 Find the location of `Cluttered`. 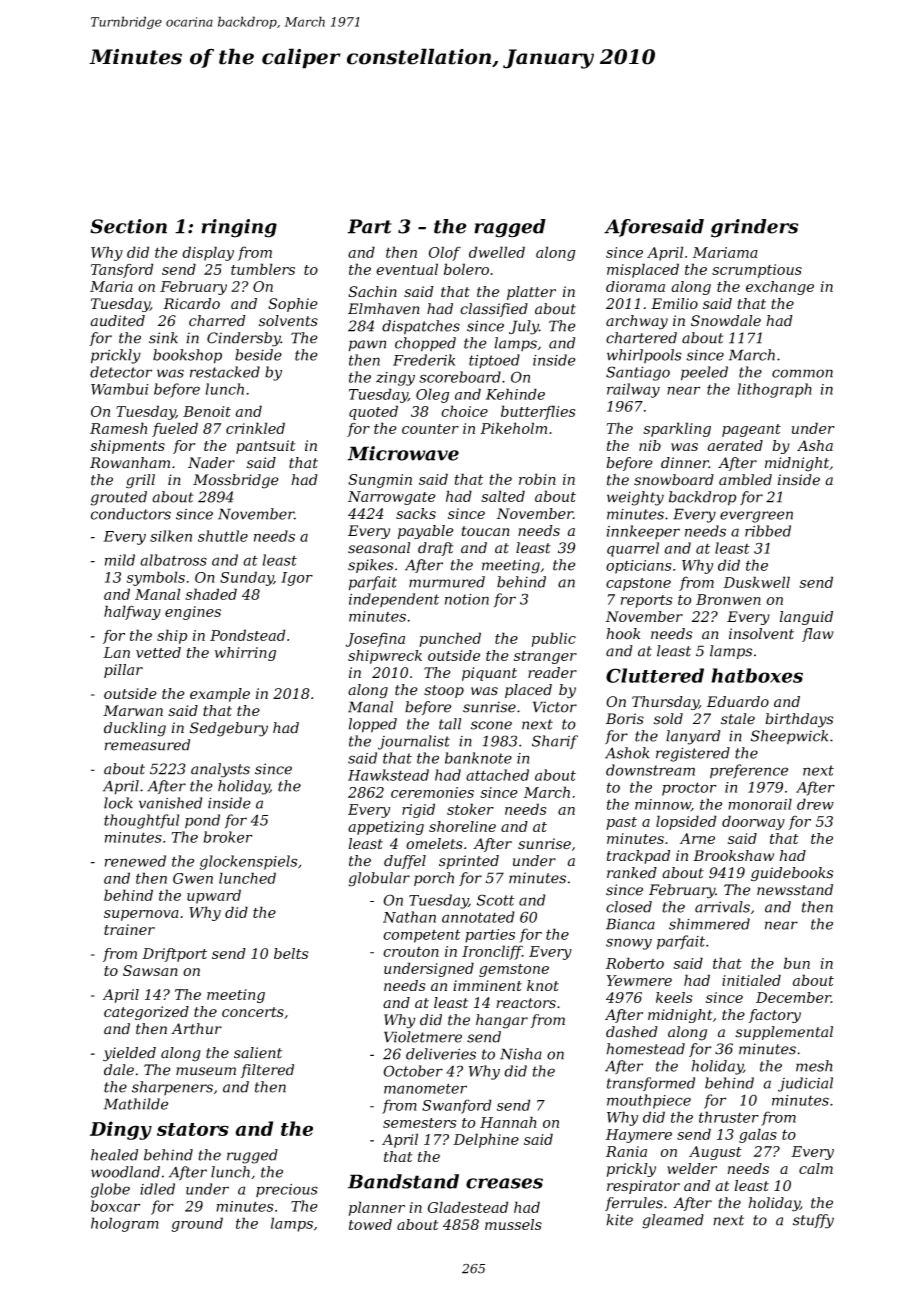

Cluttered is located at coordinates (655, 675).
